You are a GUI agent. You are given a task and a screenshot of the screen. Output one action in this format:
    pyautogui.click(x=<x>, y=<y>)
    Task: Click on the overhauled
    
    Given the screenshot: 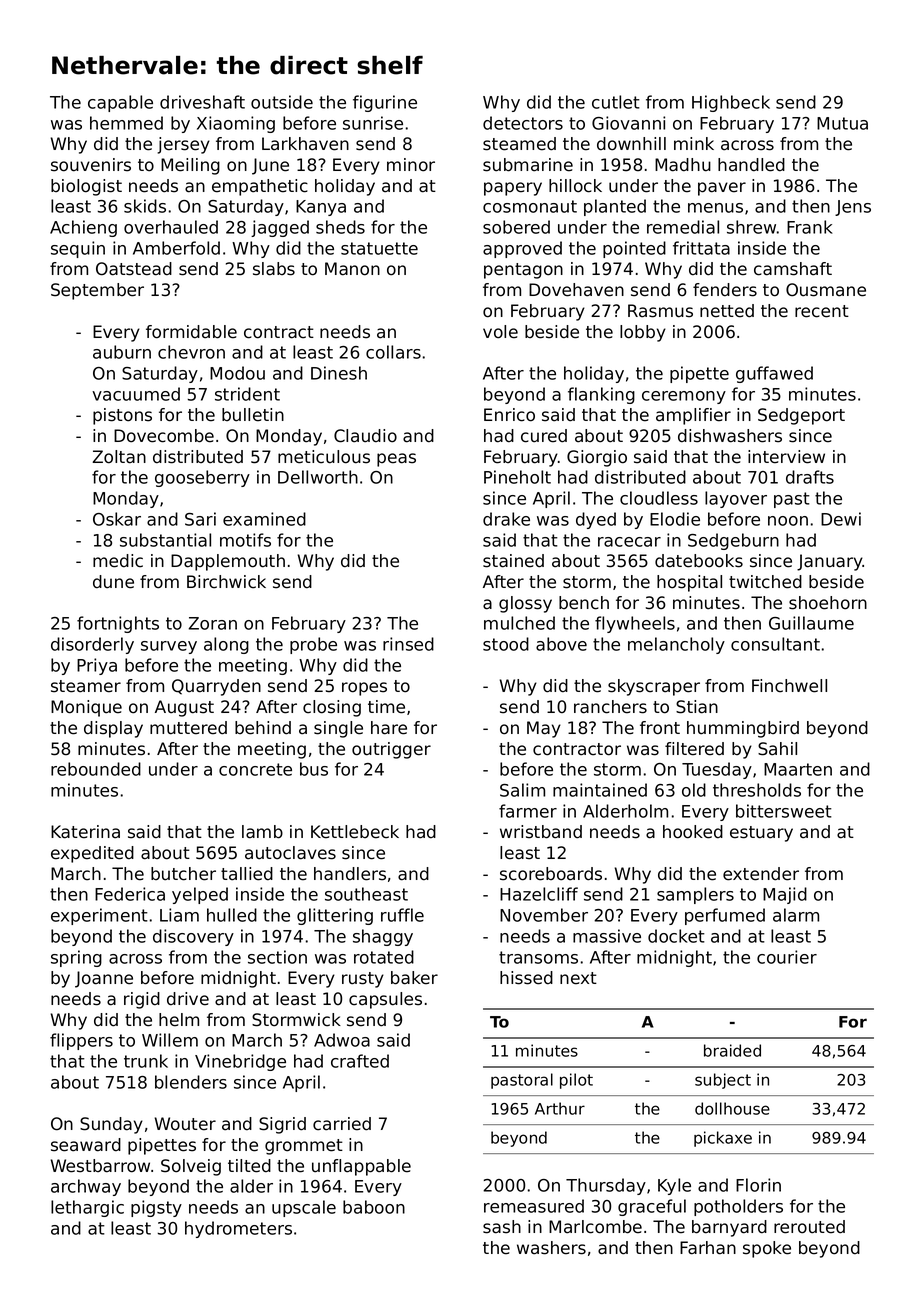 What is the action you would take?
    pyautogui.click(x=171, y=227)
